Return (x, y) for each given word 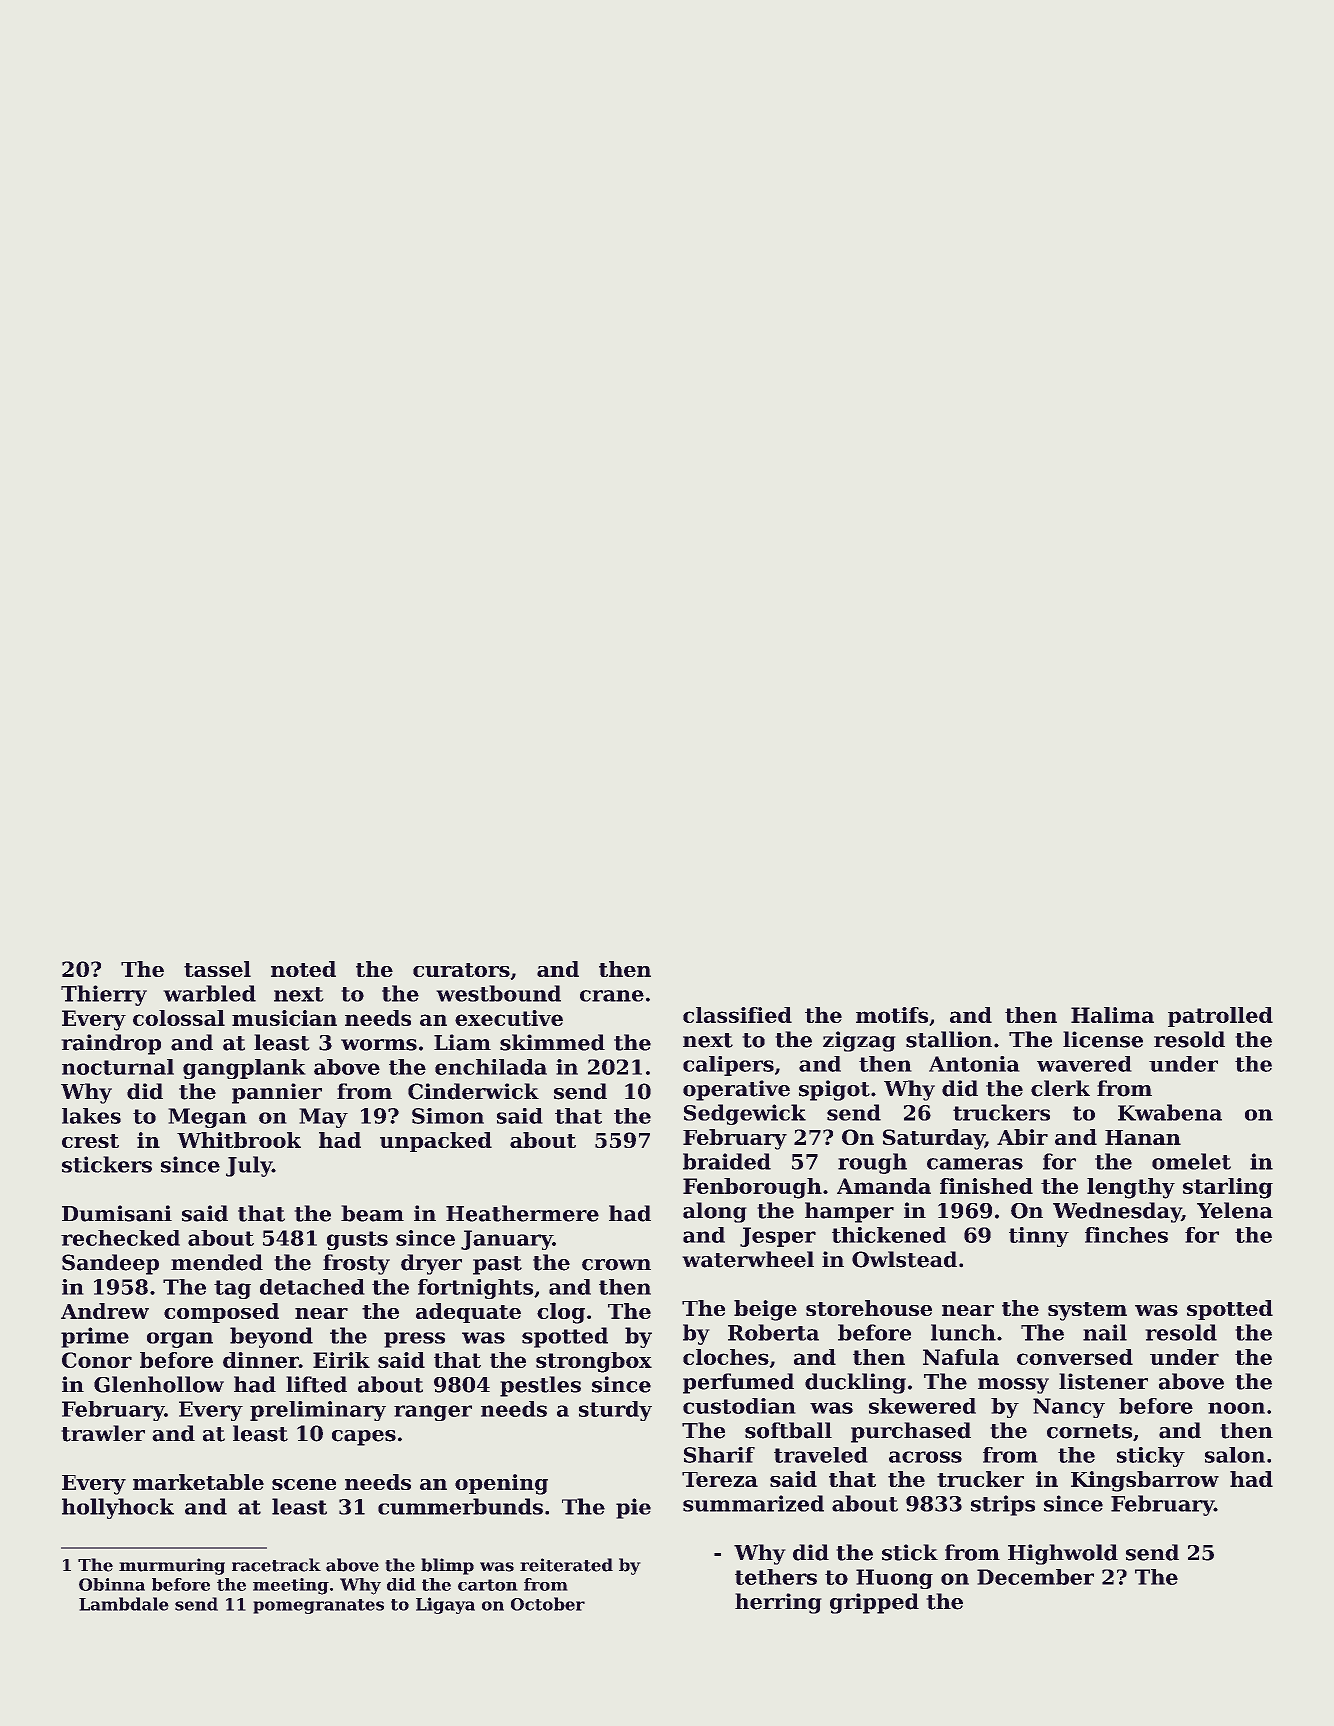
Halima (1112, 1015)
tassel (217, 969)
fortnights (475, 1289)
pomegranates (318, 1606)
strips (1003, 1505)
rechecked (120, 1238)
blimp (447, 1566)
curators (461, 970)
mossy (1013, 1386)
